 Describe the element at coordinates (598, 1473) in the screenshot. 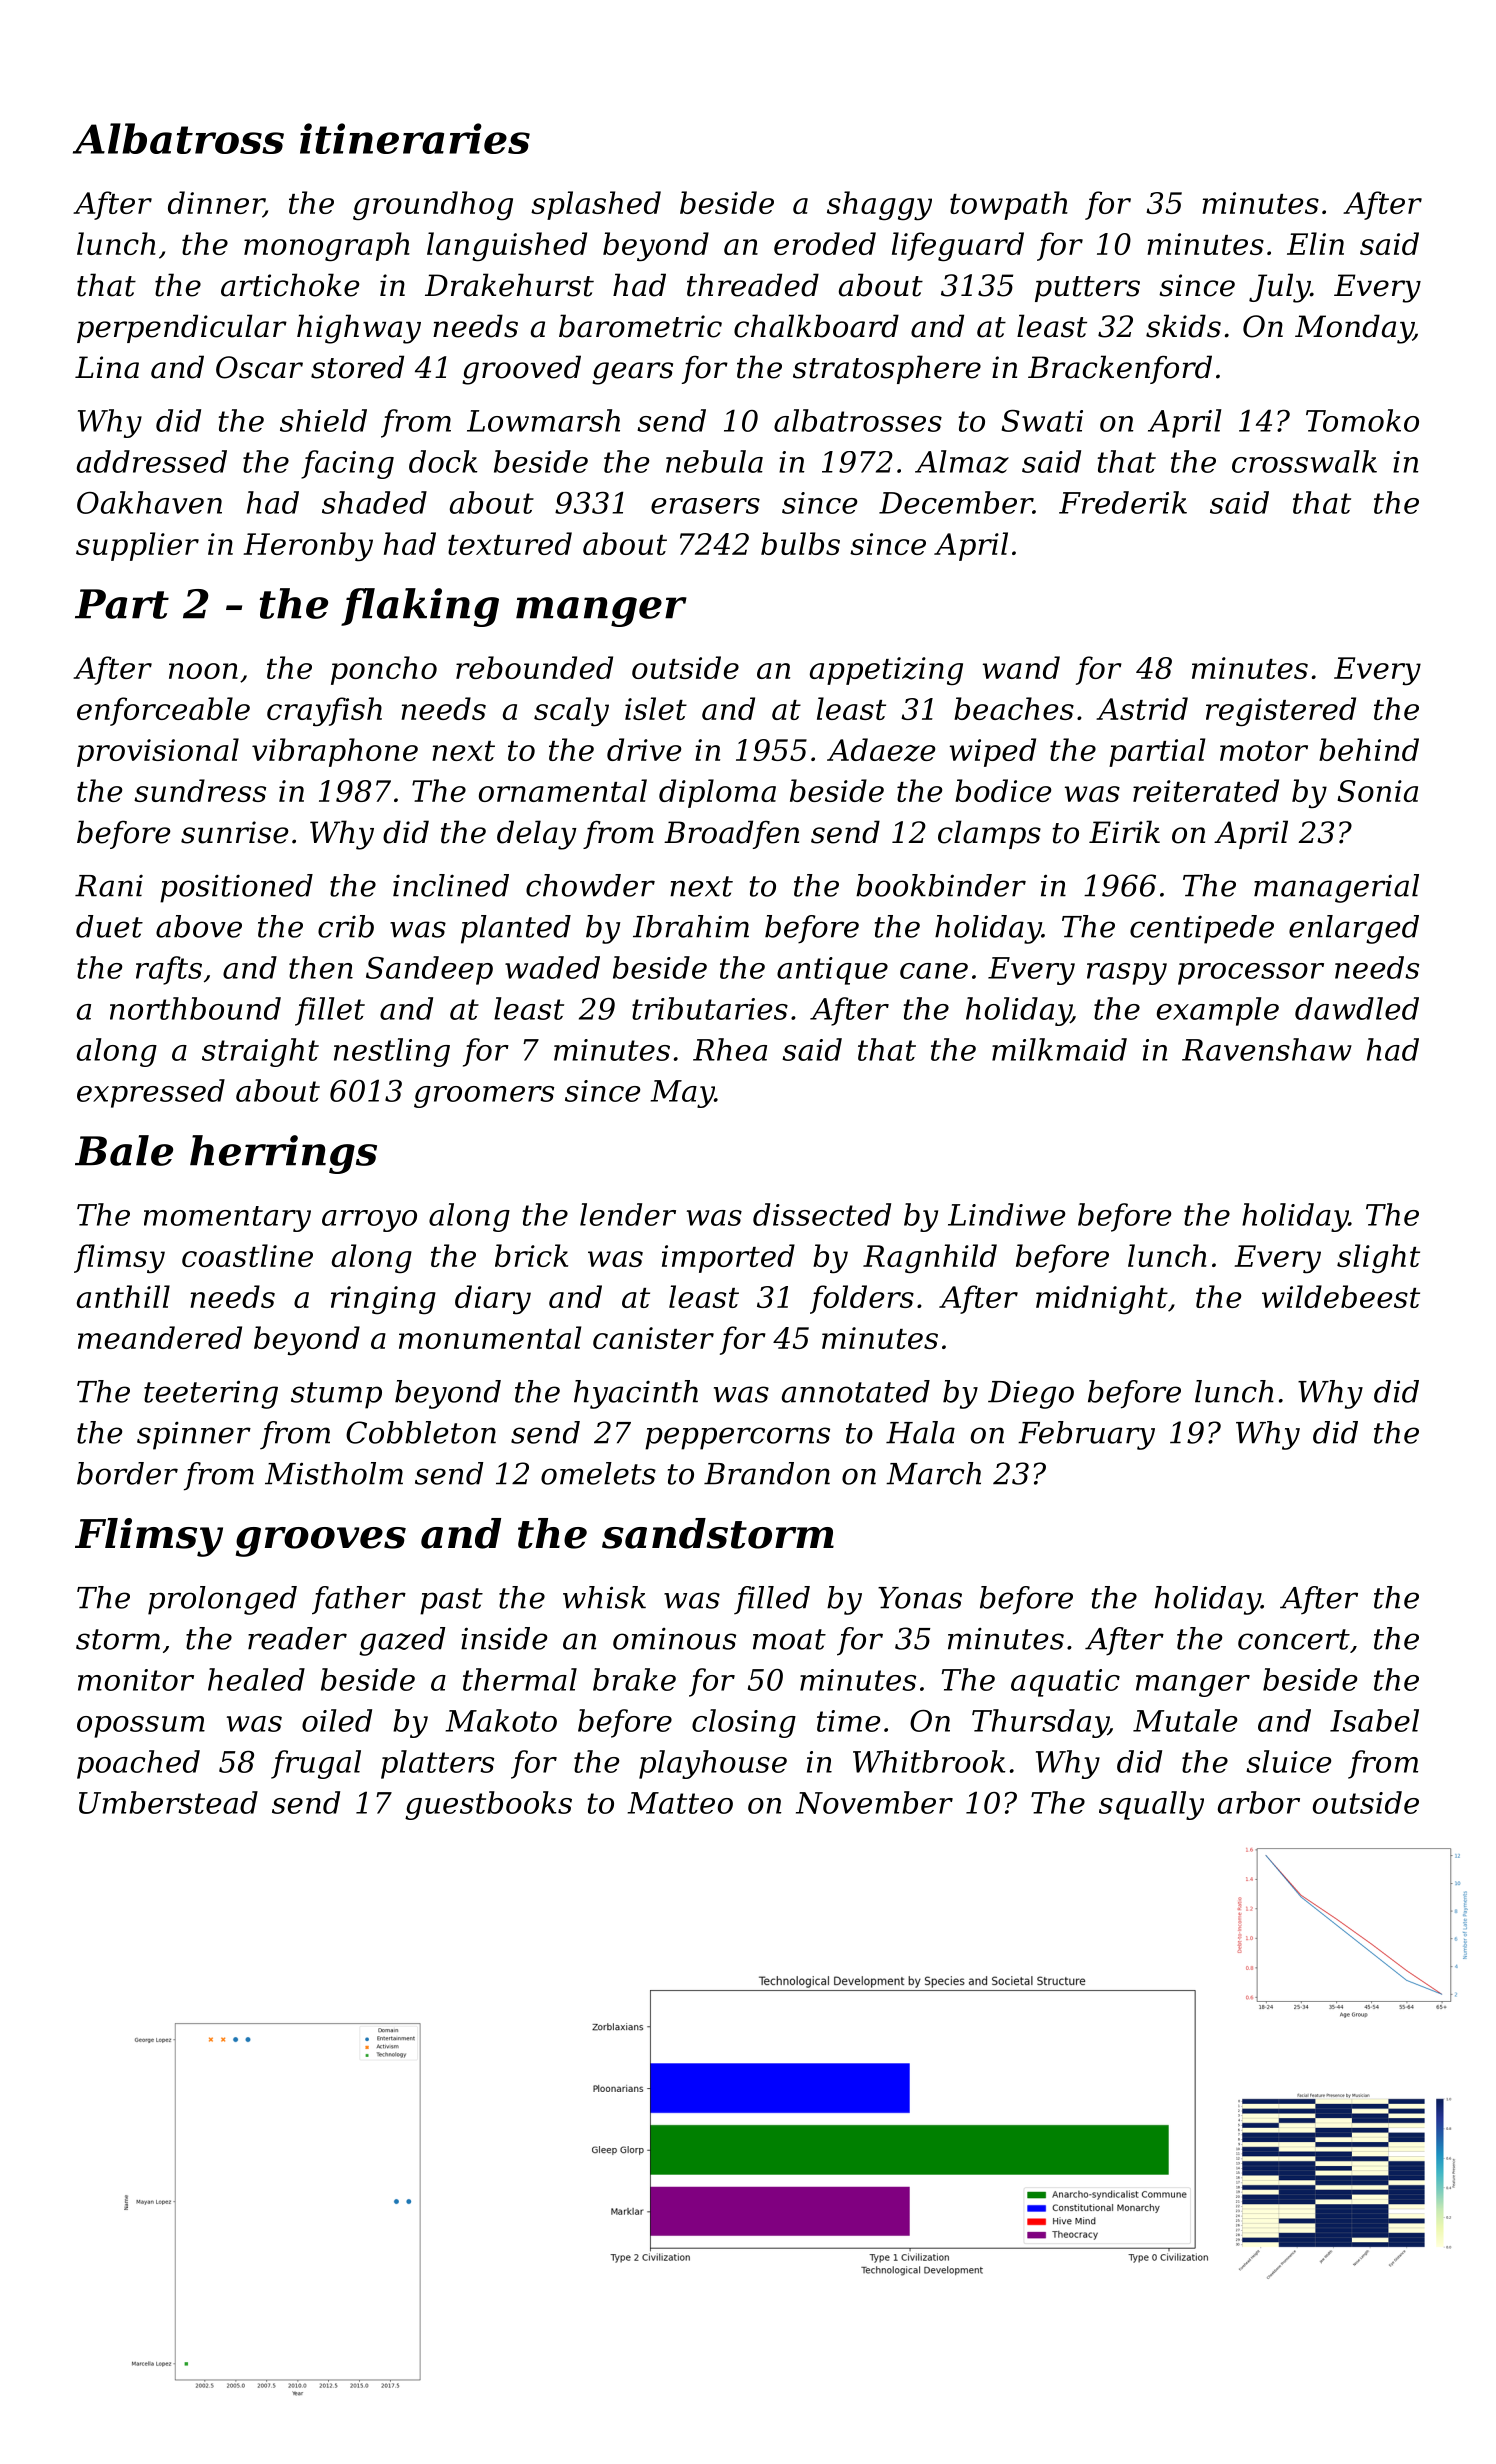

I see `omelets` at that location.
